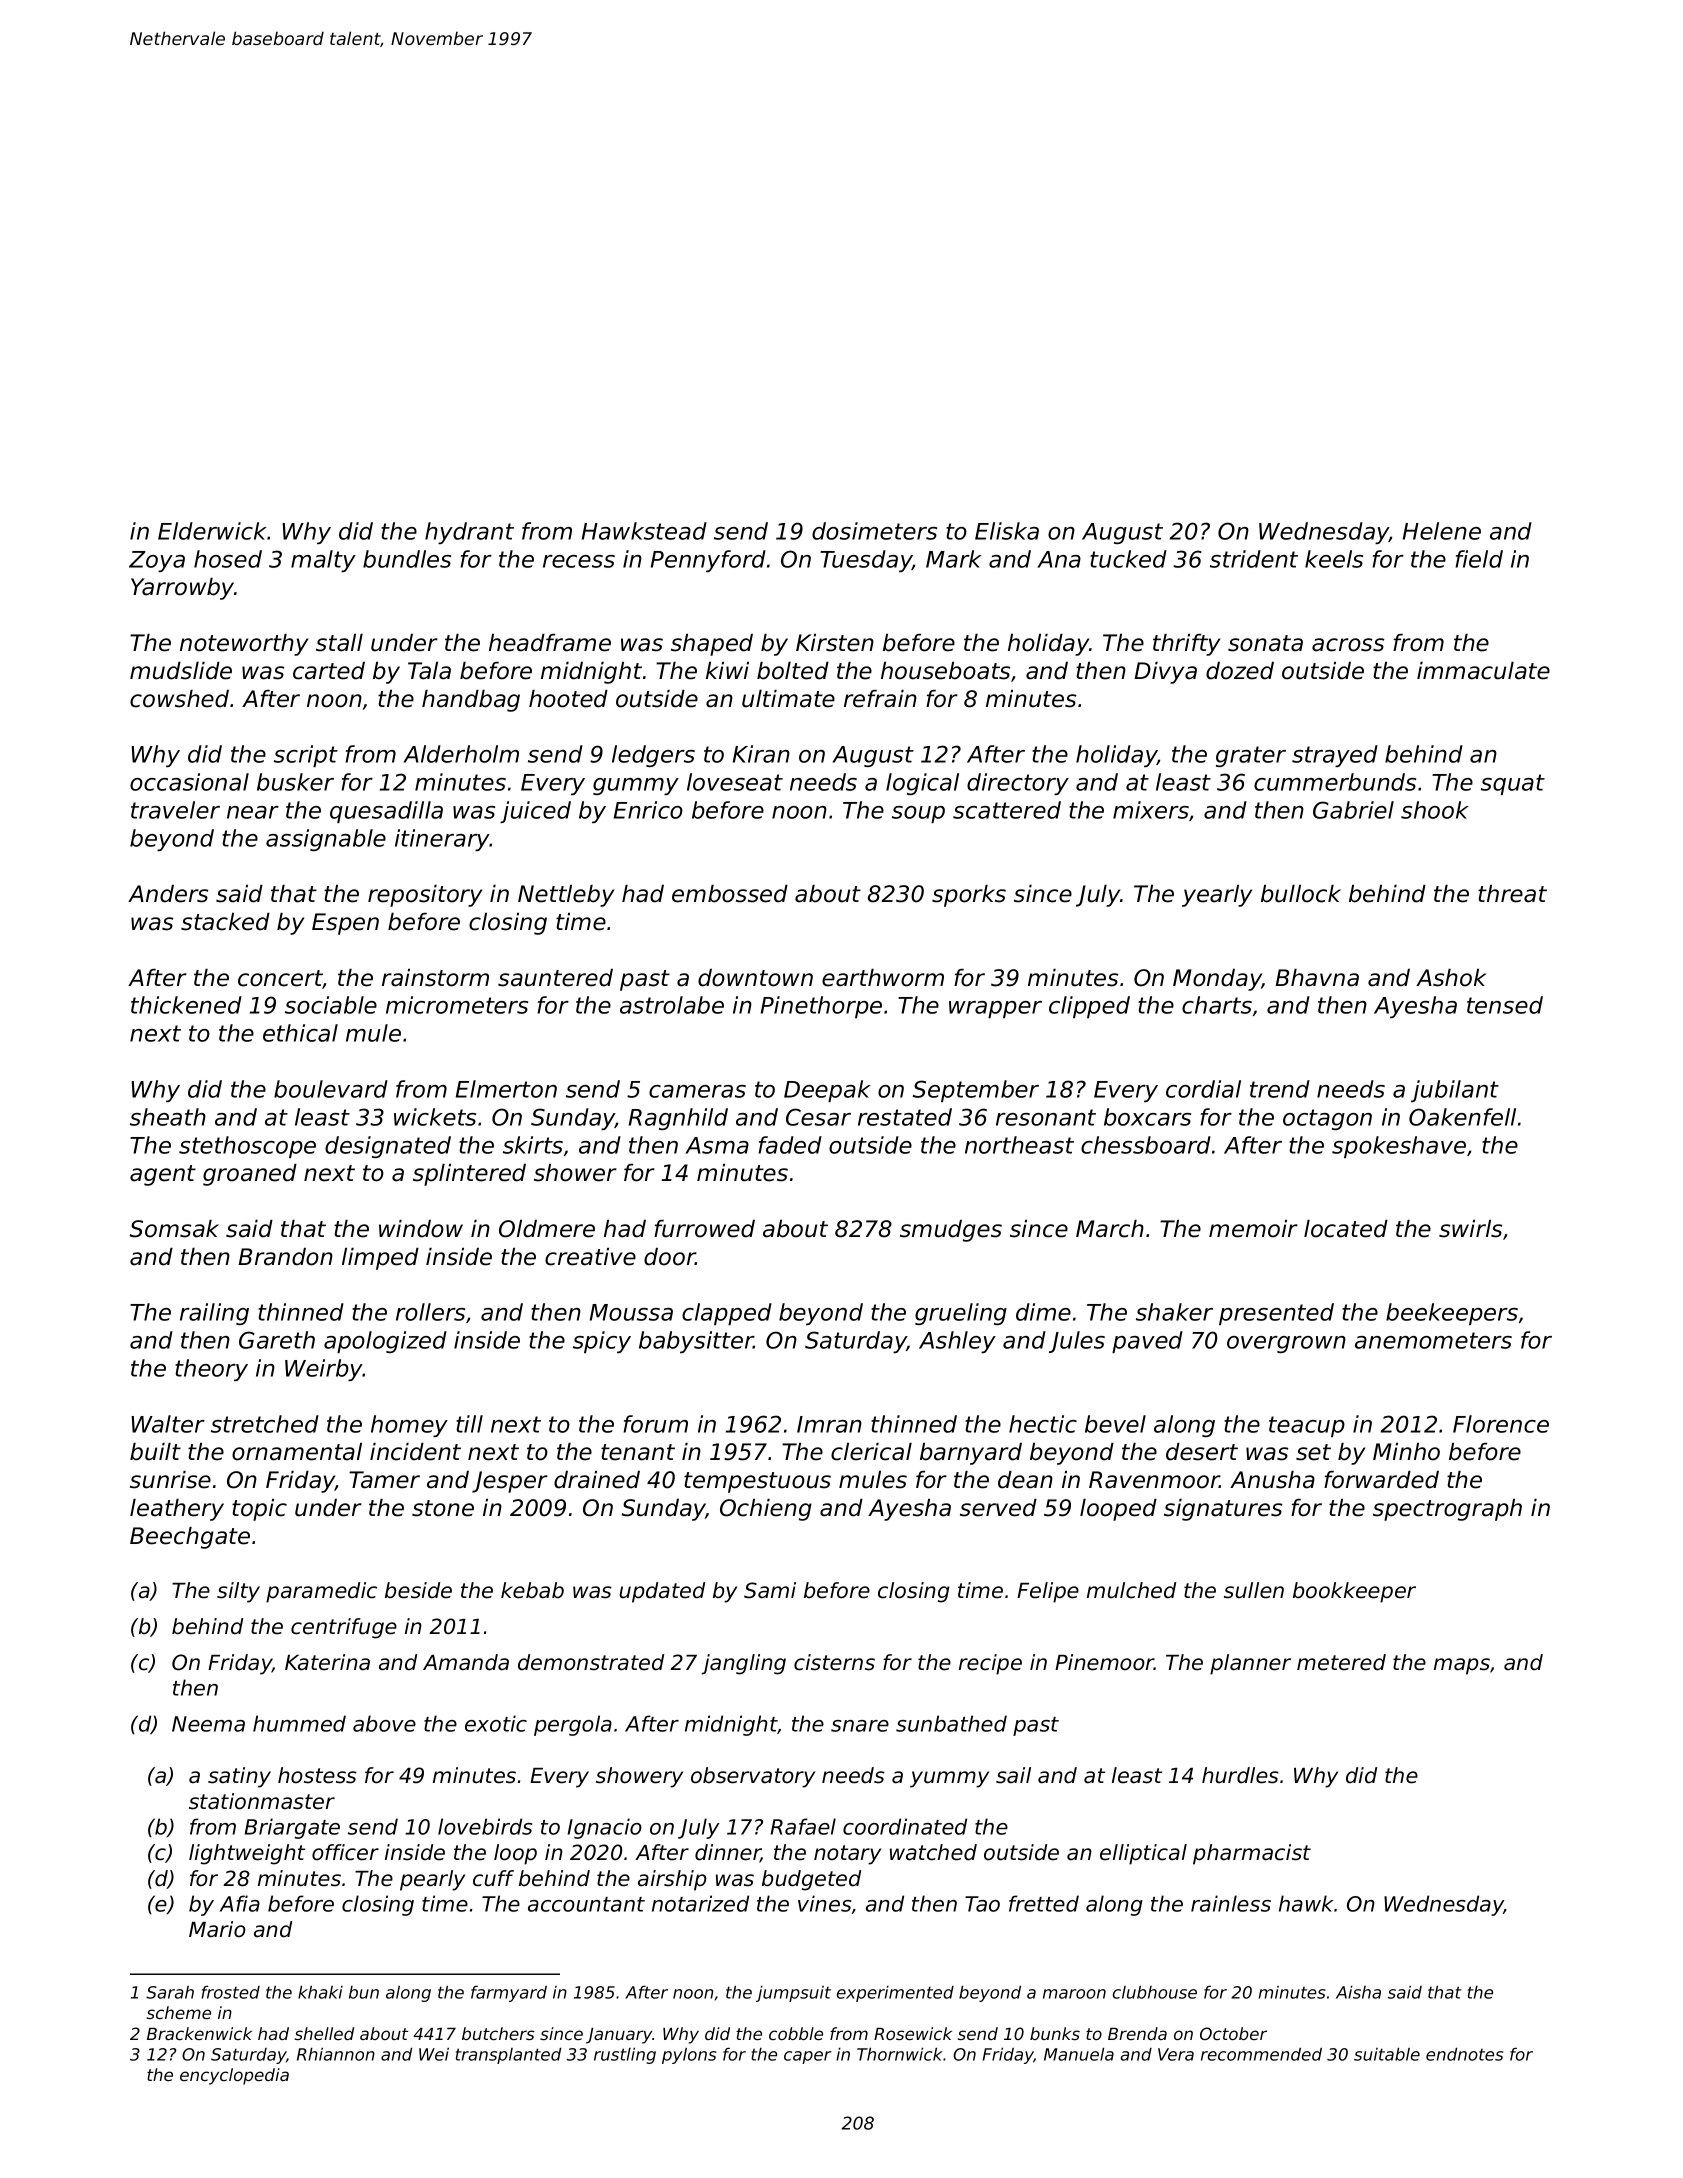 The image size is (1683, 2178). I want to click on carted, so click(329, 671).
